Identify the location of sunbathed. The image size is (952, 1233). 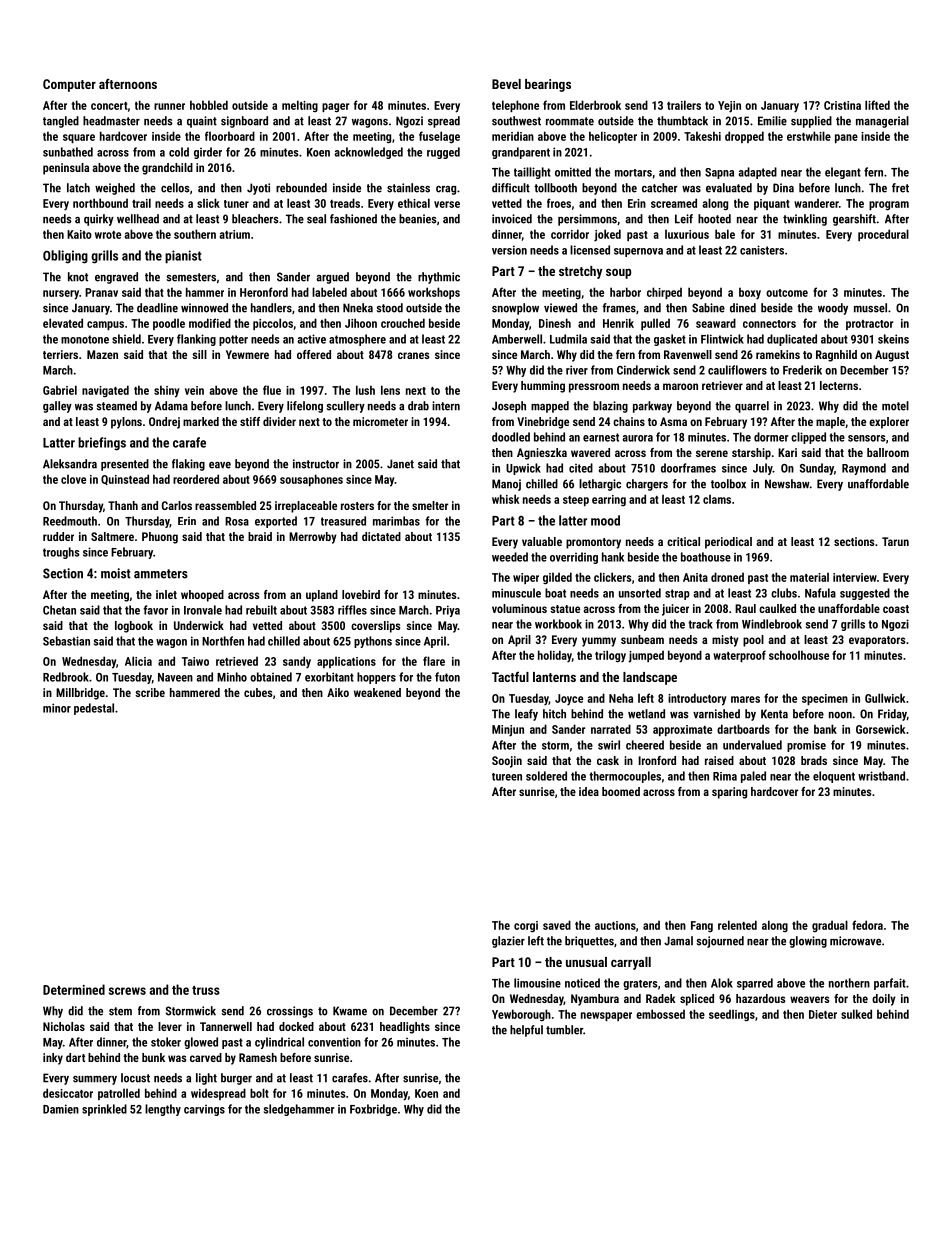
(68, 152).
